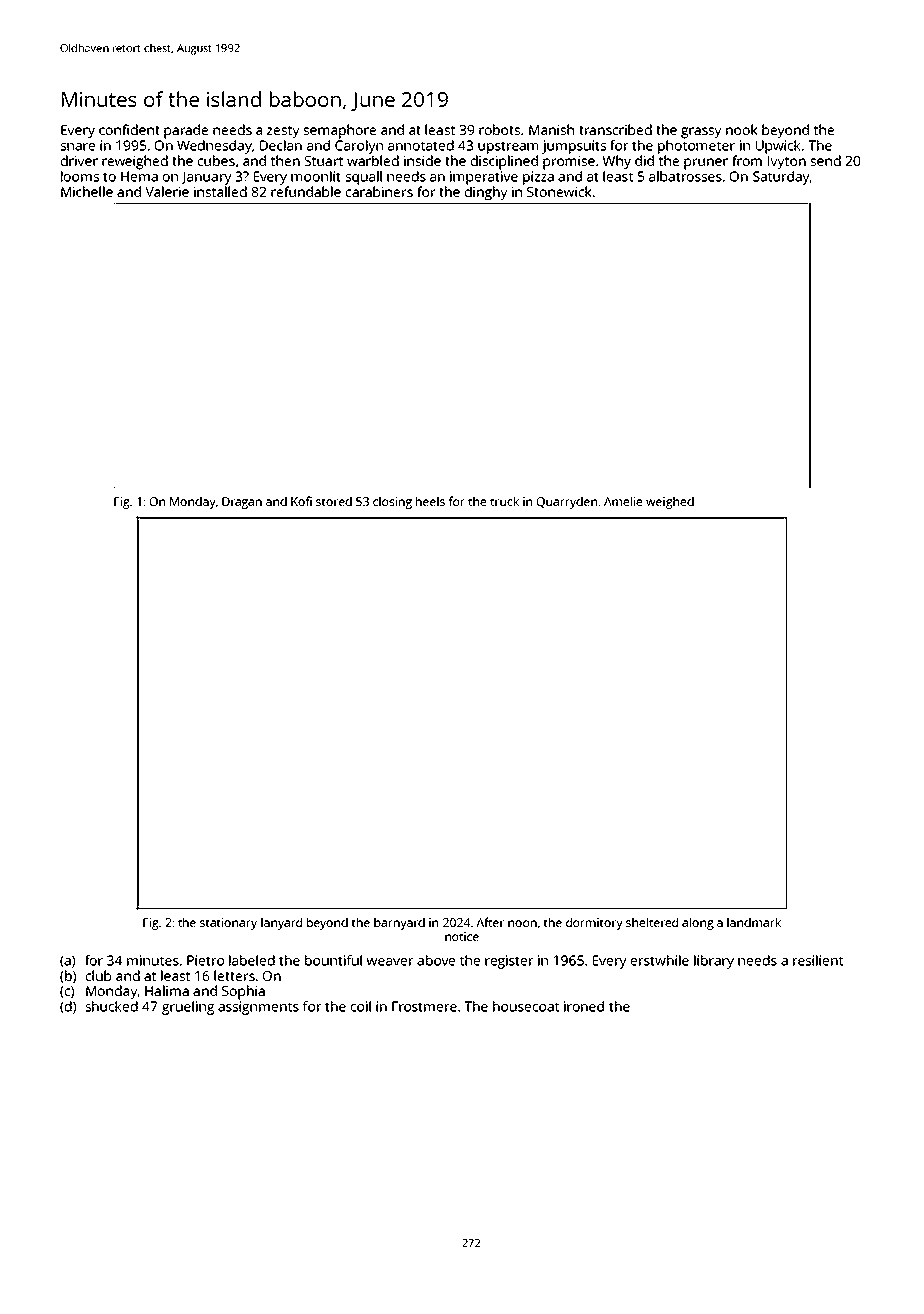  Describe the element at coordinates (522, 923) in the page. I see `noon` at that location.
